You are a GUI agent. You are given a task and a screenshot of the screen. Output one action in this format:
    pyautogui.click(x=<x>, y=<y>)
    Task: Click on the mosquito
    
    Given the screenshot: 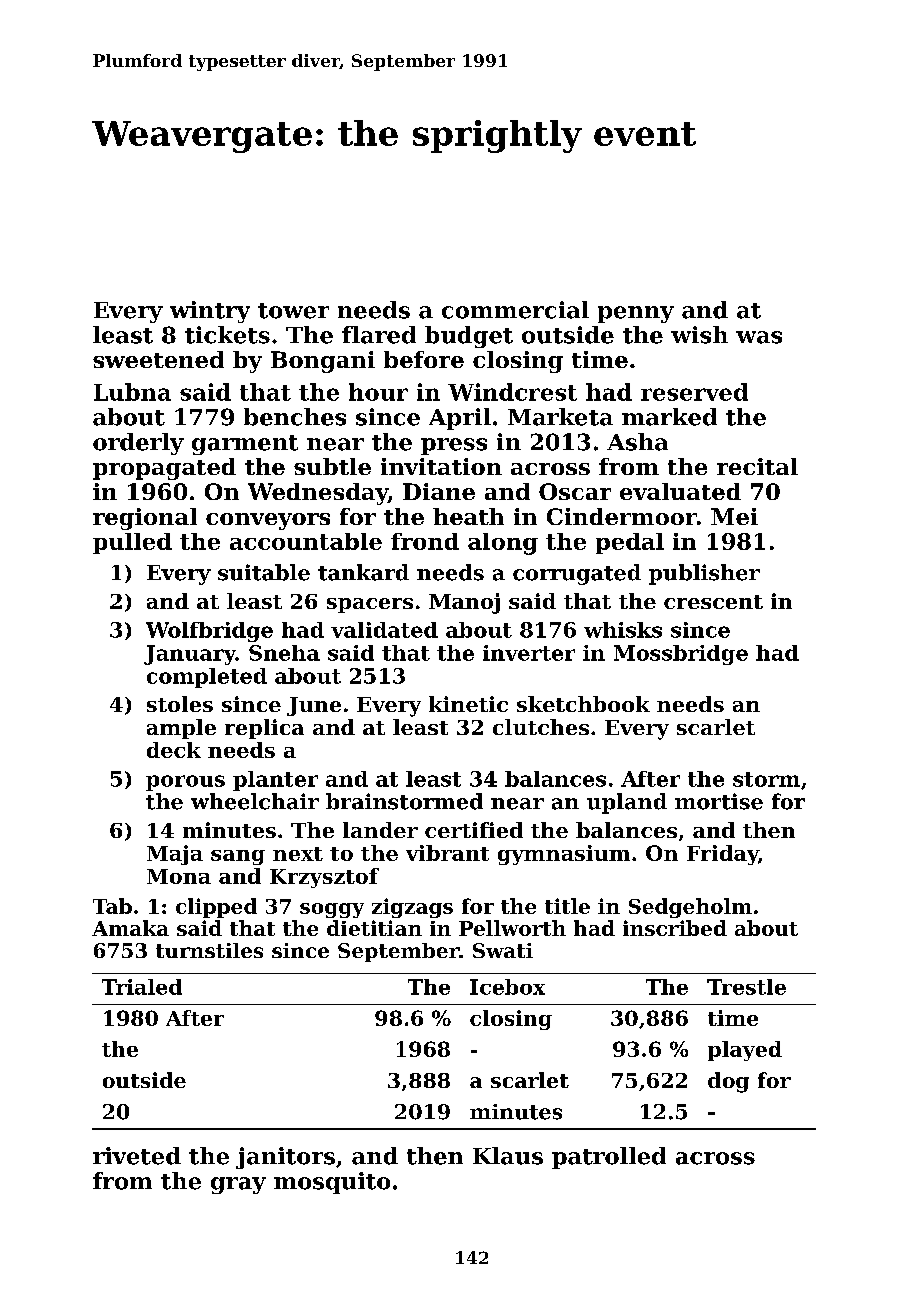 What is the action you would take?
    pyautogui.click(x=332, y=1183)
